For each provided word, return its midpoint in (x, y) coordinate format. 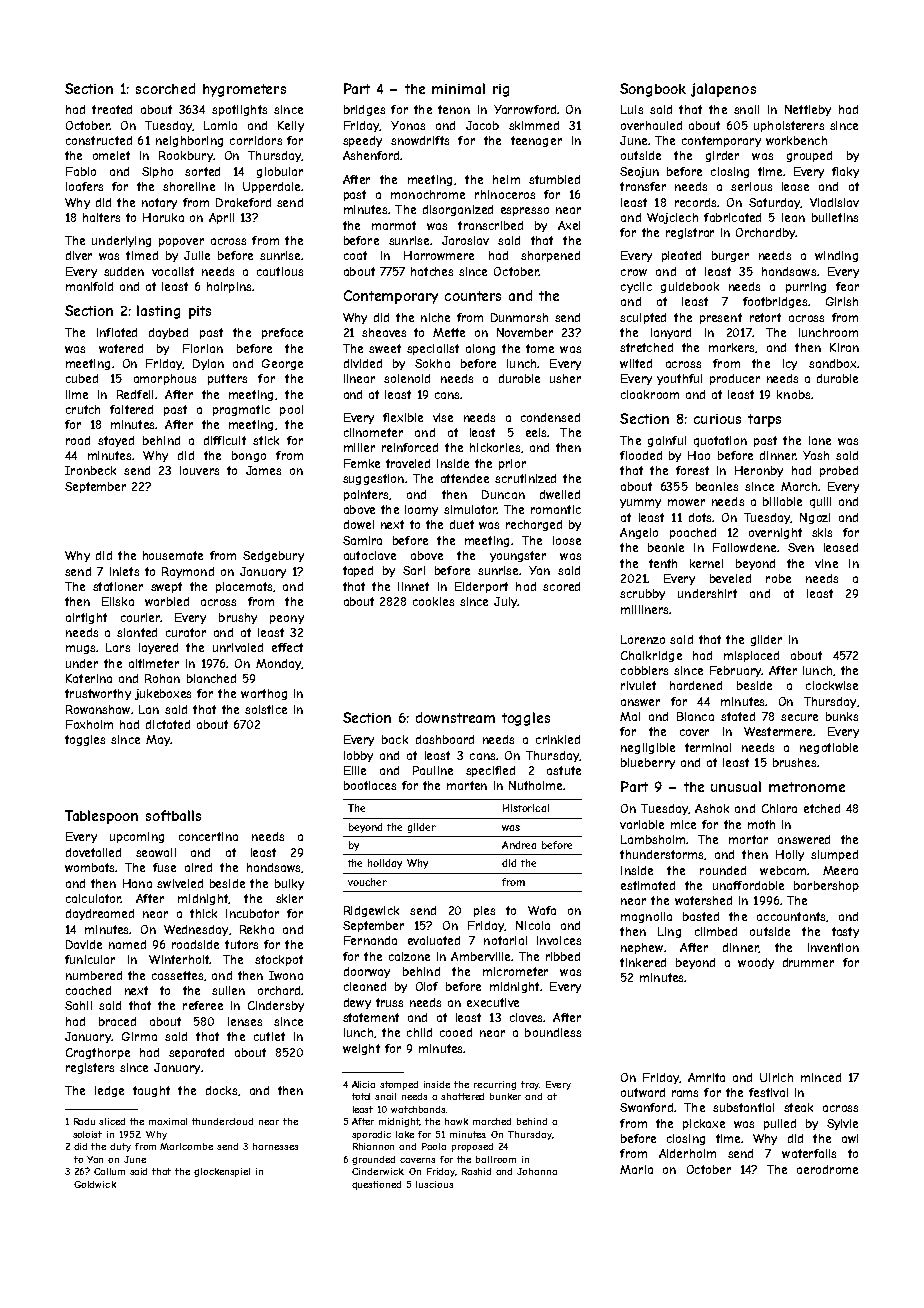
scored (561, 586)
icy (790, 364)
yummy (640, 503)
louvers (199, 470)
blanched (211, 678)
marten (467, 785)
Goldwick (95, 1184)
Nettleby (808, 110)
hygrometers (244, 90)
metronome (807, 787)
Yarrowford (525, 109)
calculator (93, 898)
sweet (385, 348)
